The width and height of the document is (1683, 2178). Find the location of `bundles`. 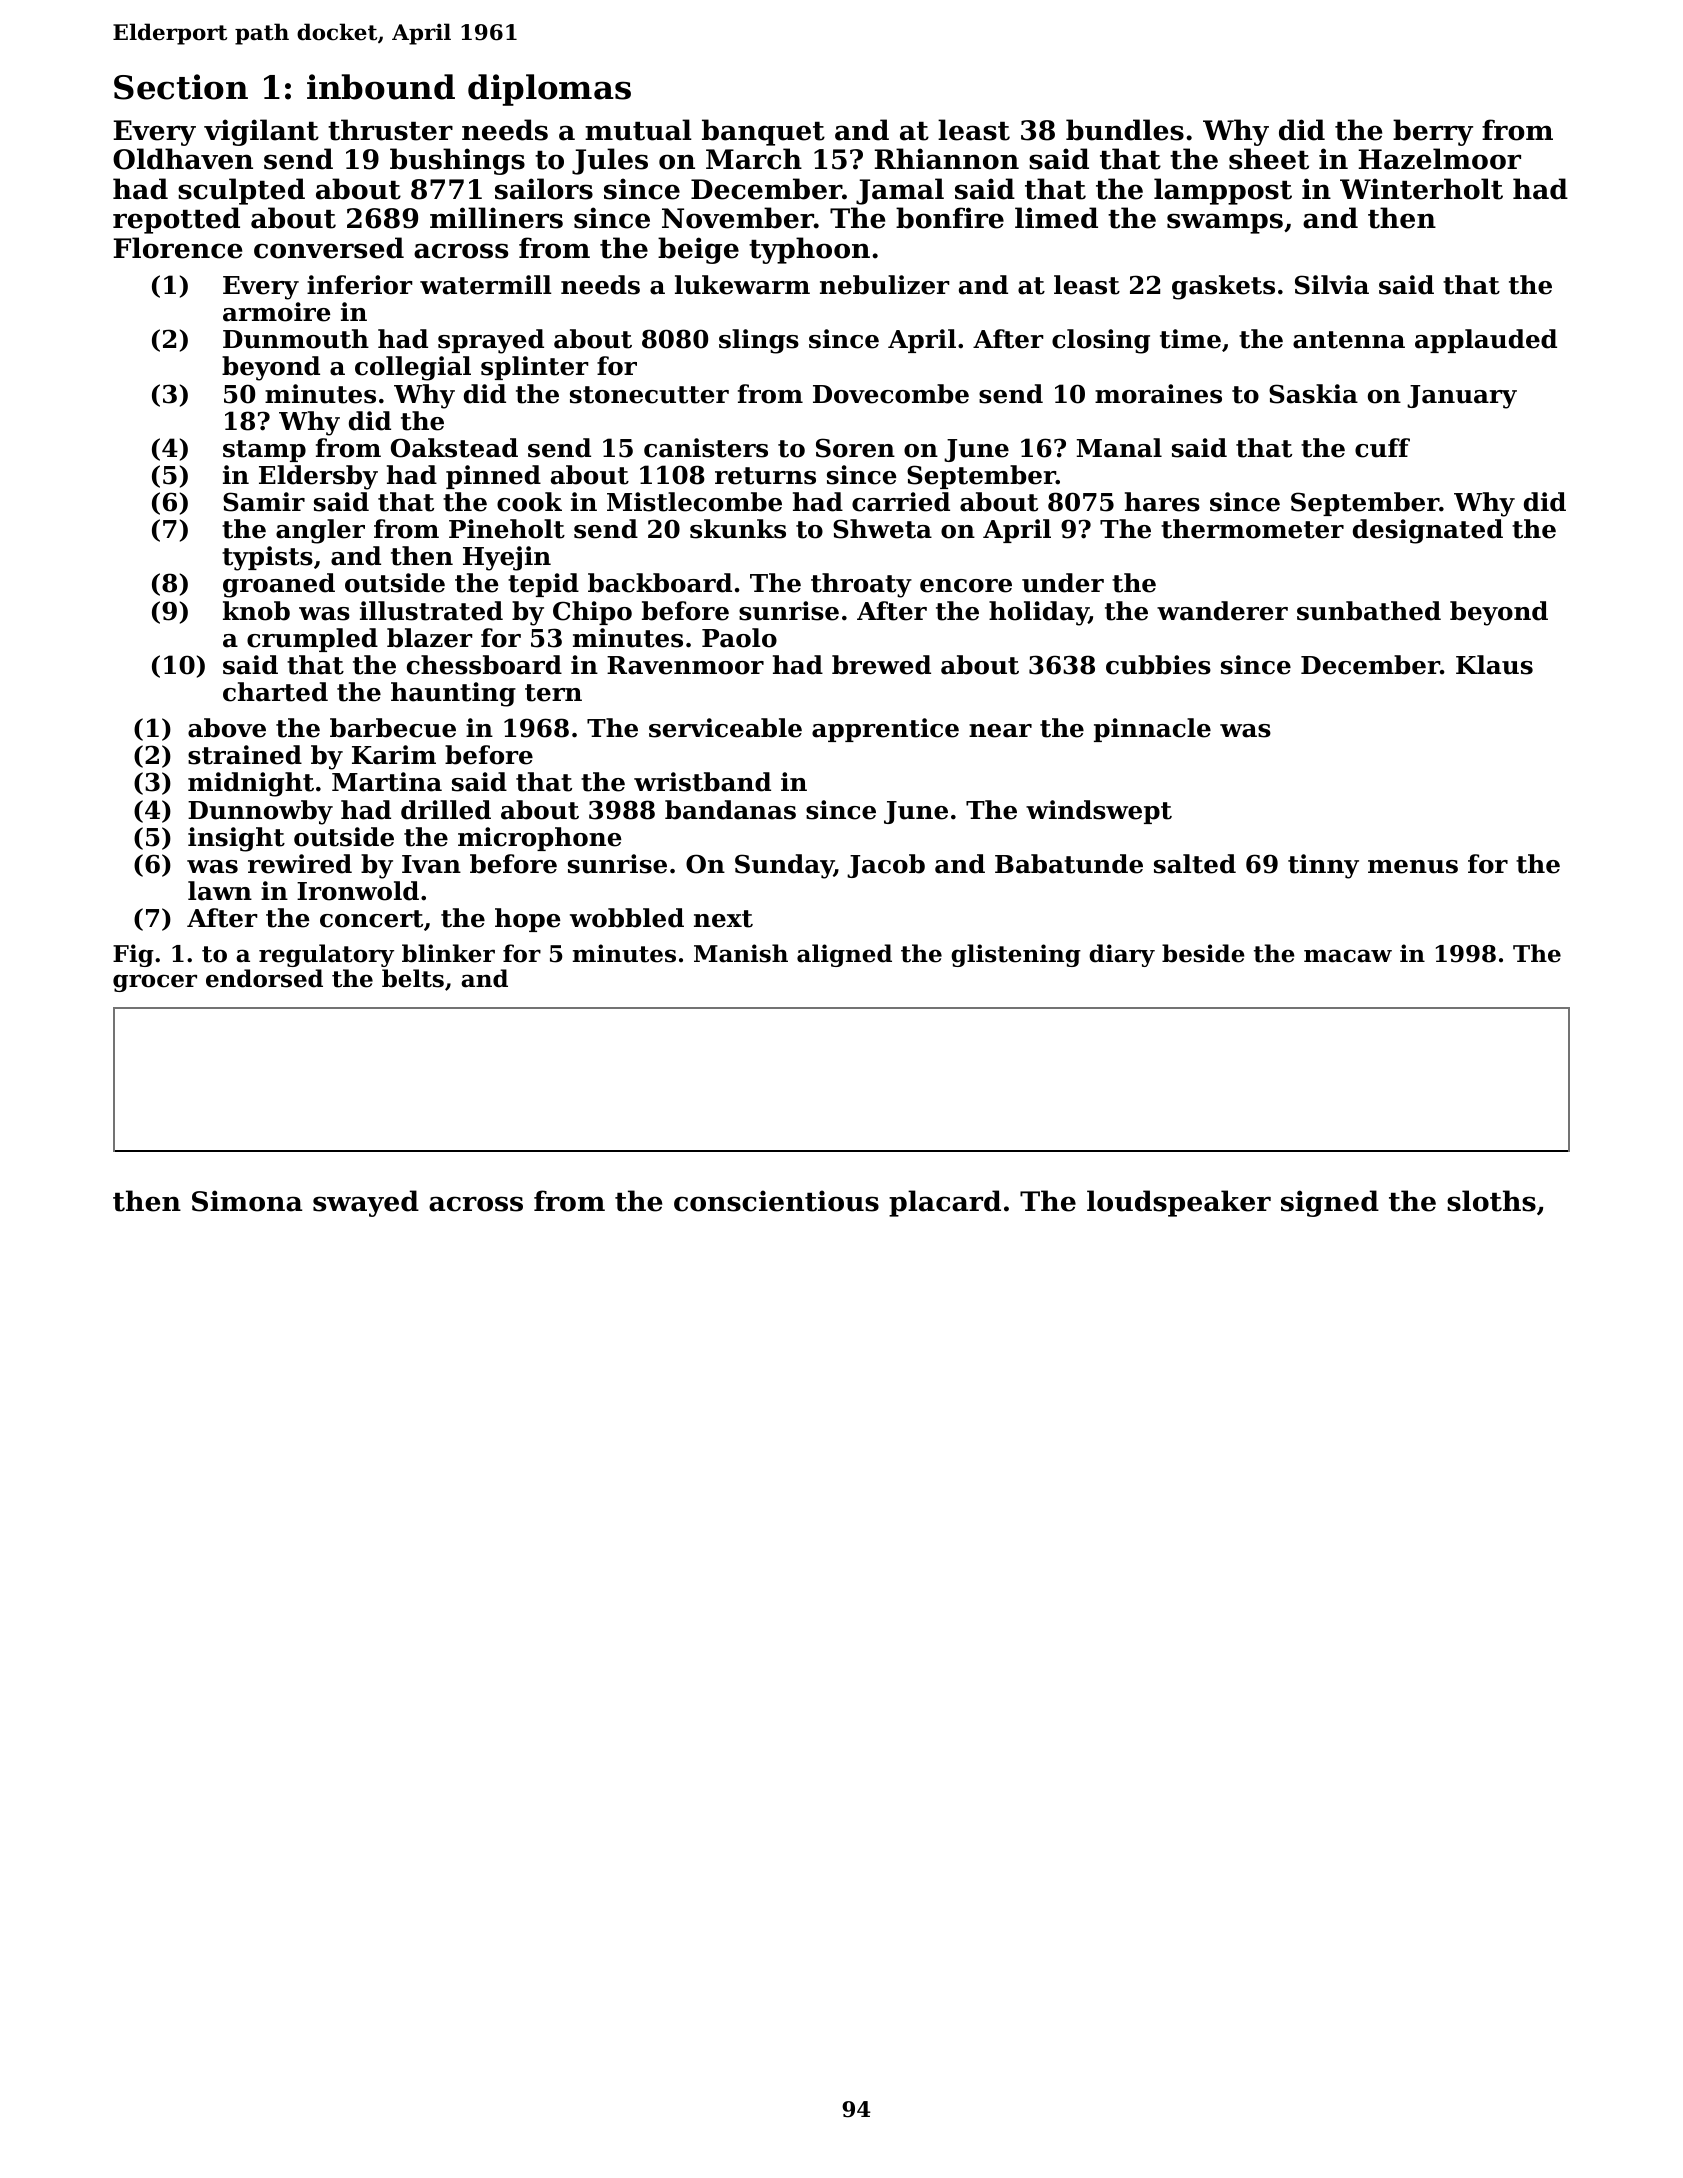

bundles is located at coordinates (1125, 130).
